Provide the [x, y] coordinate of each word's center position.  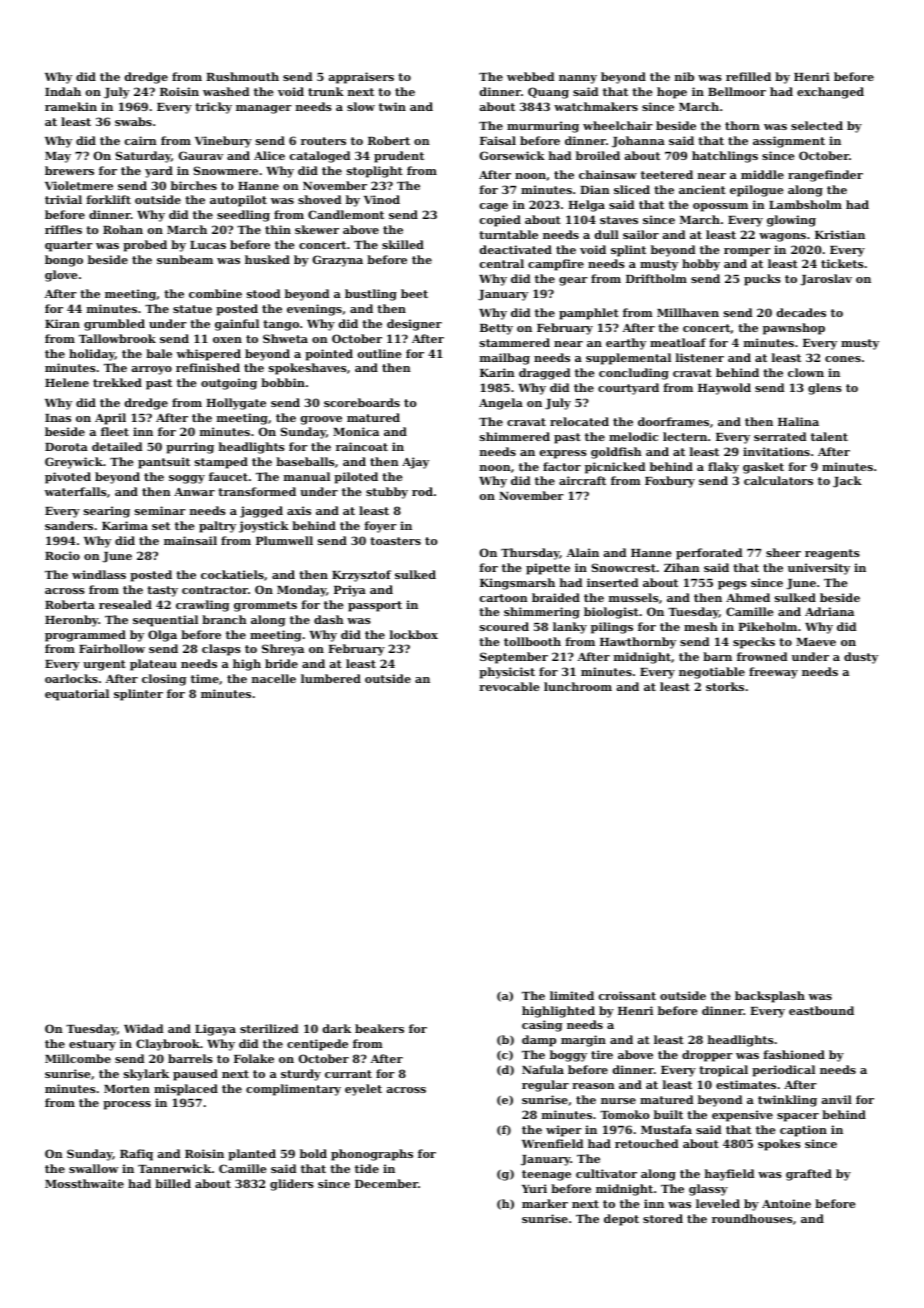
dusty [861, 658]
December [386, 1183]
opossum [720, 207]
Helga [586, 206]
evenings [314, 310]
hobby [701, 265]
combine [215, 293]
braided [556, 597]
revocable [509, 686]
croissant [627, 995]
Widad [143, 1028]
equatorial [77, 695]
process [127, 1105]
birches [194, 185]
